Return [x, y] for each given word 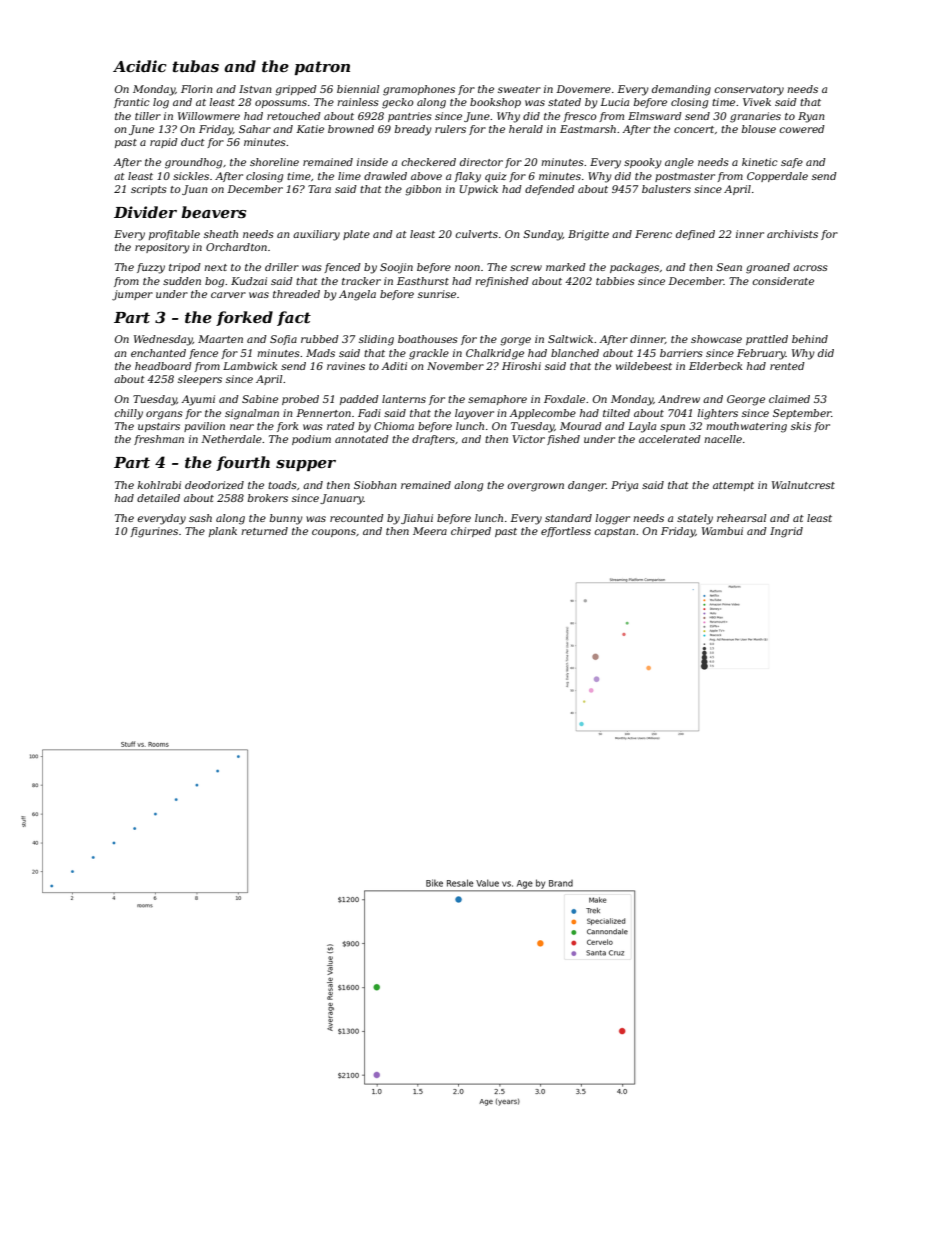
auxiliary [316, 235]
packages [634, 268]
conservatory [749, 91]
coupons [334, 533]
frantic [132, 103]
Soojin [396, 268]
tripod [185, 268]
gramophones [419, 90]
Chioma [394, 426]
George [746, 400]
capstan [614, 532]
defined [695, 235]
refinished [502, 282]
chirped [471, 532]
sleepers [200, 380]
